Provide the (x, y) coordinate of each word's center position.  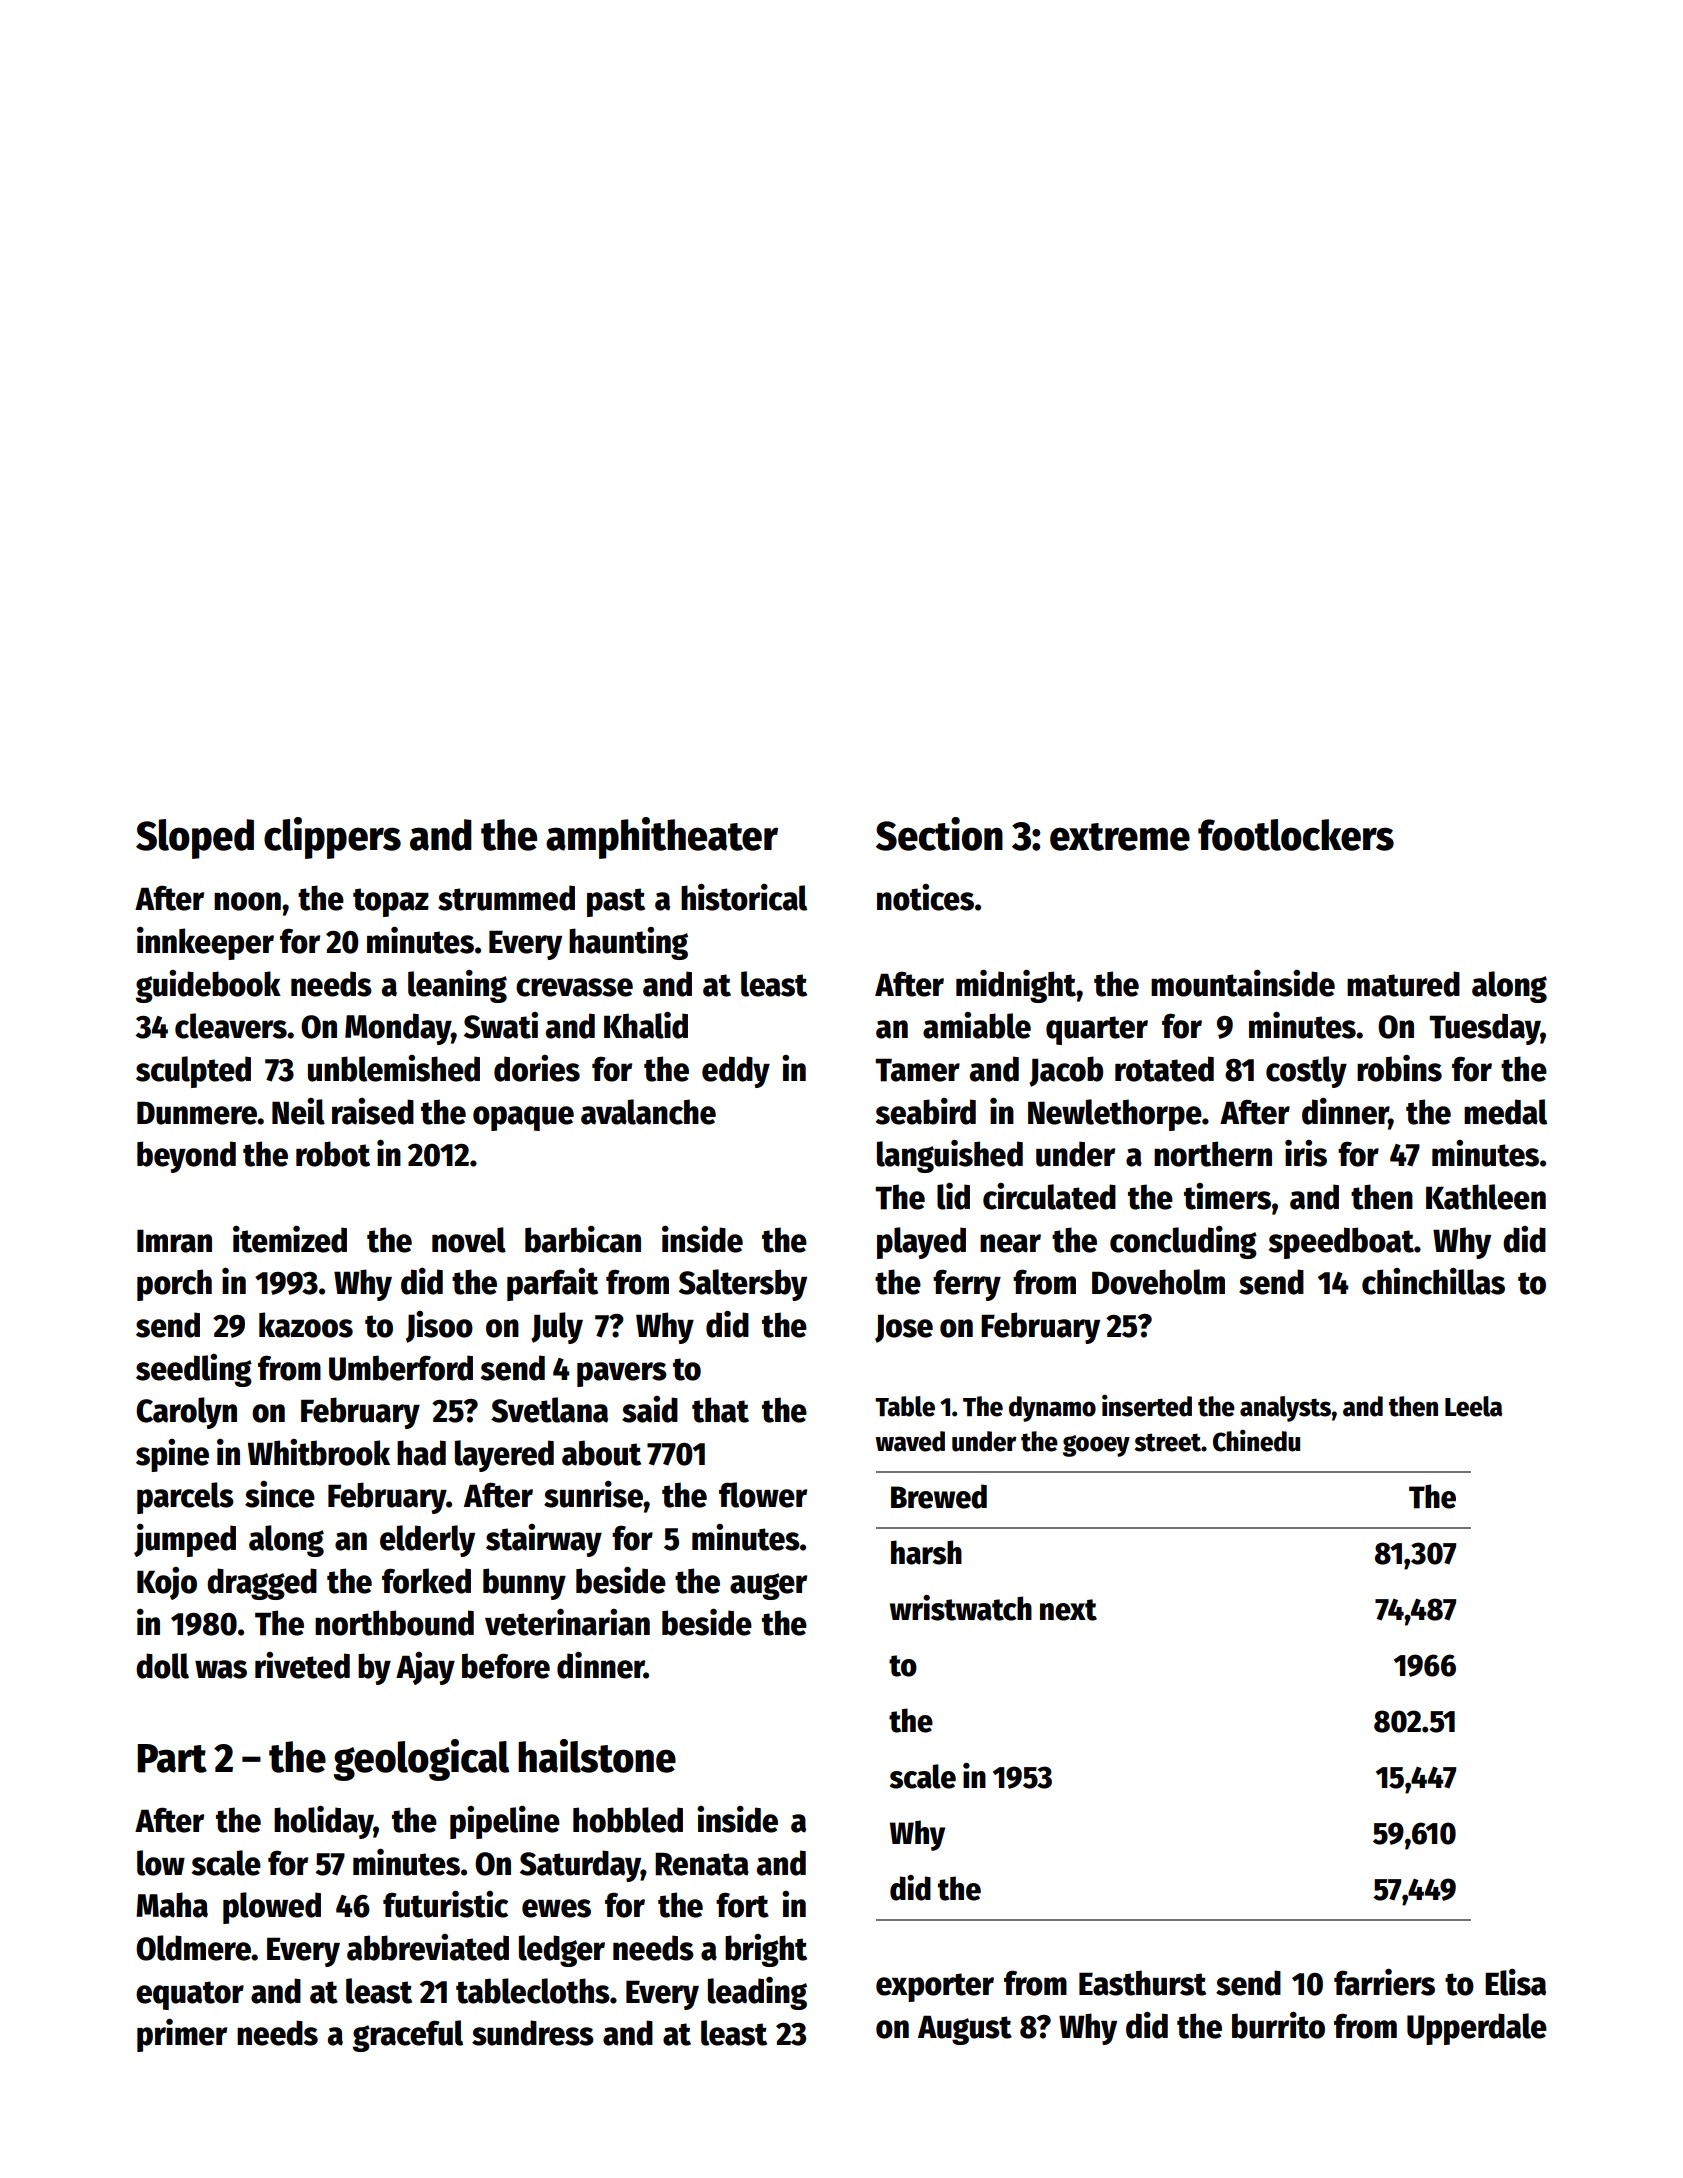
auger (768, 1586)
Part (172, 1758)
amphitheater (662, 838)
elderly (427, 1541)
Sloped (195, 839)
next (1068, 1610)
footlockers (1296, 835)
